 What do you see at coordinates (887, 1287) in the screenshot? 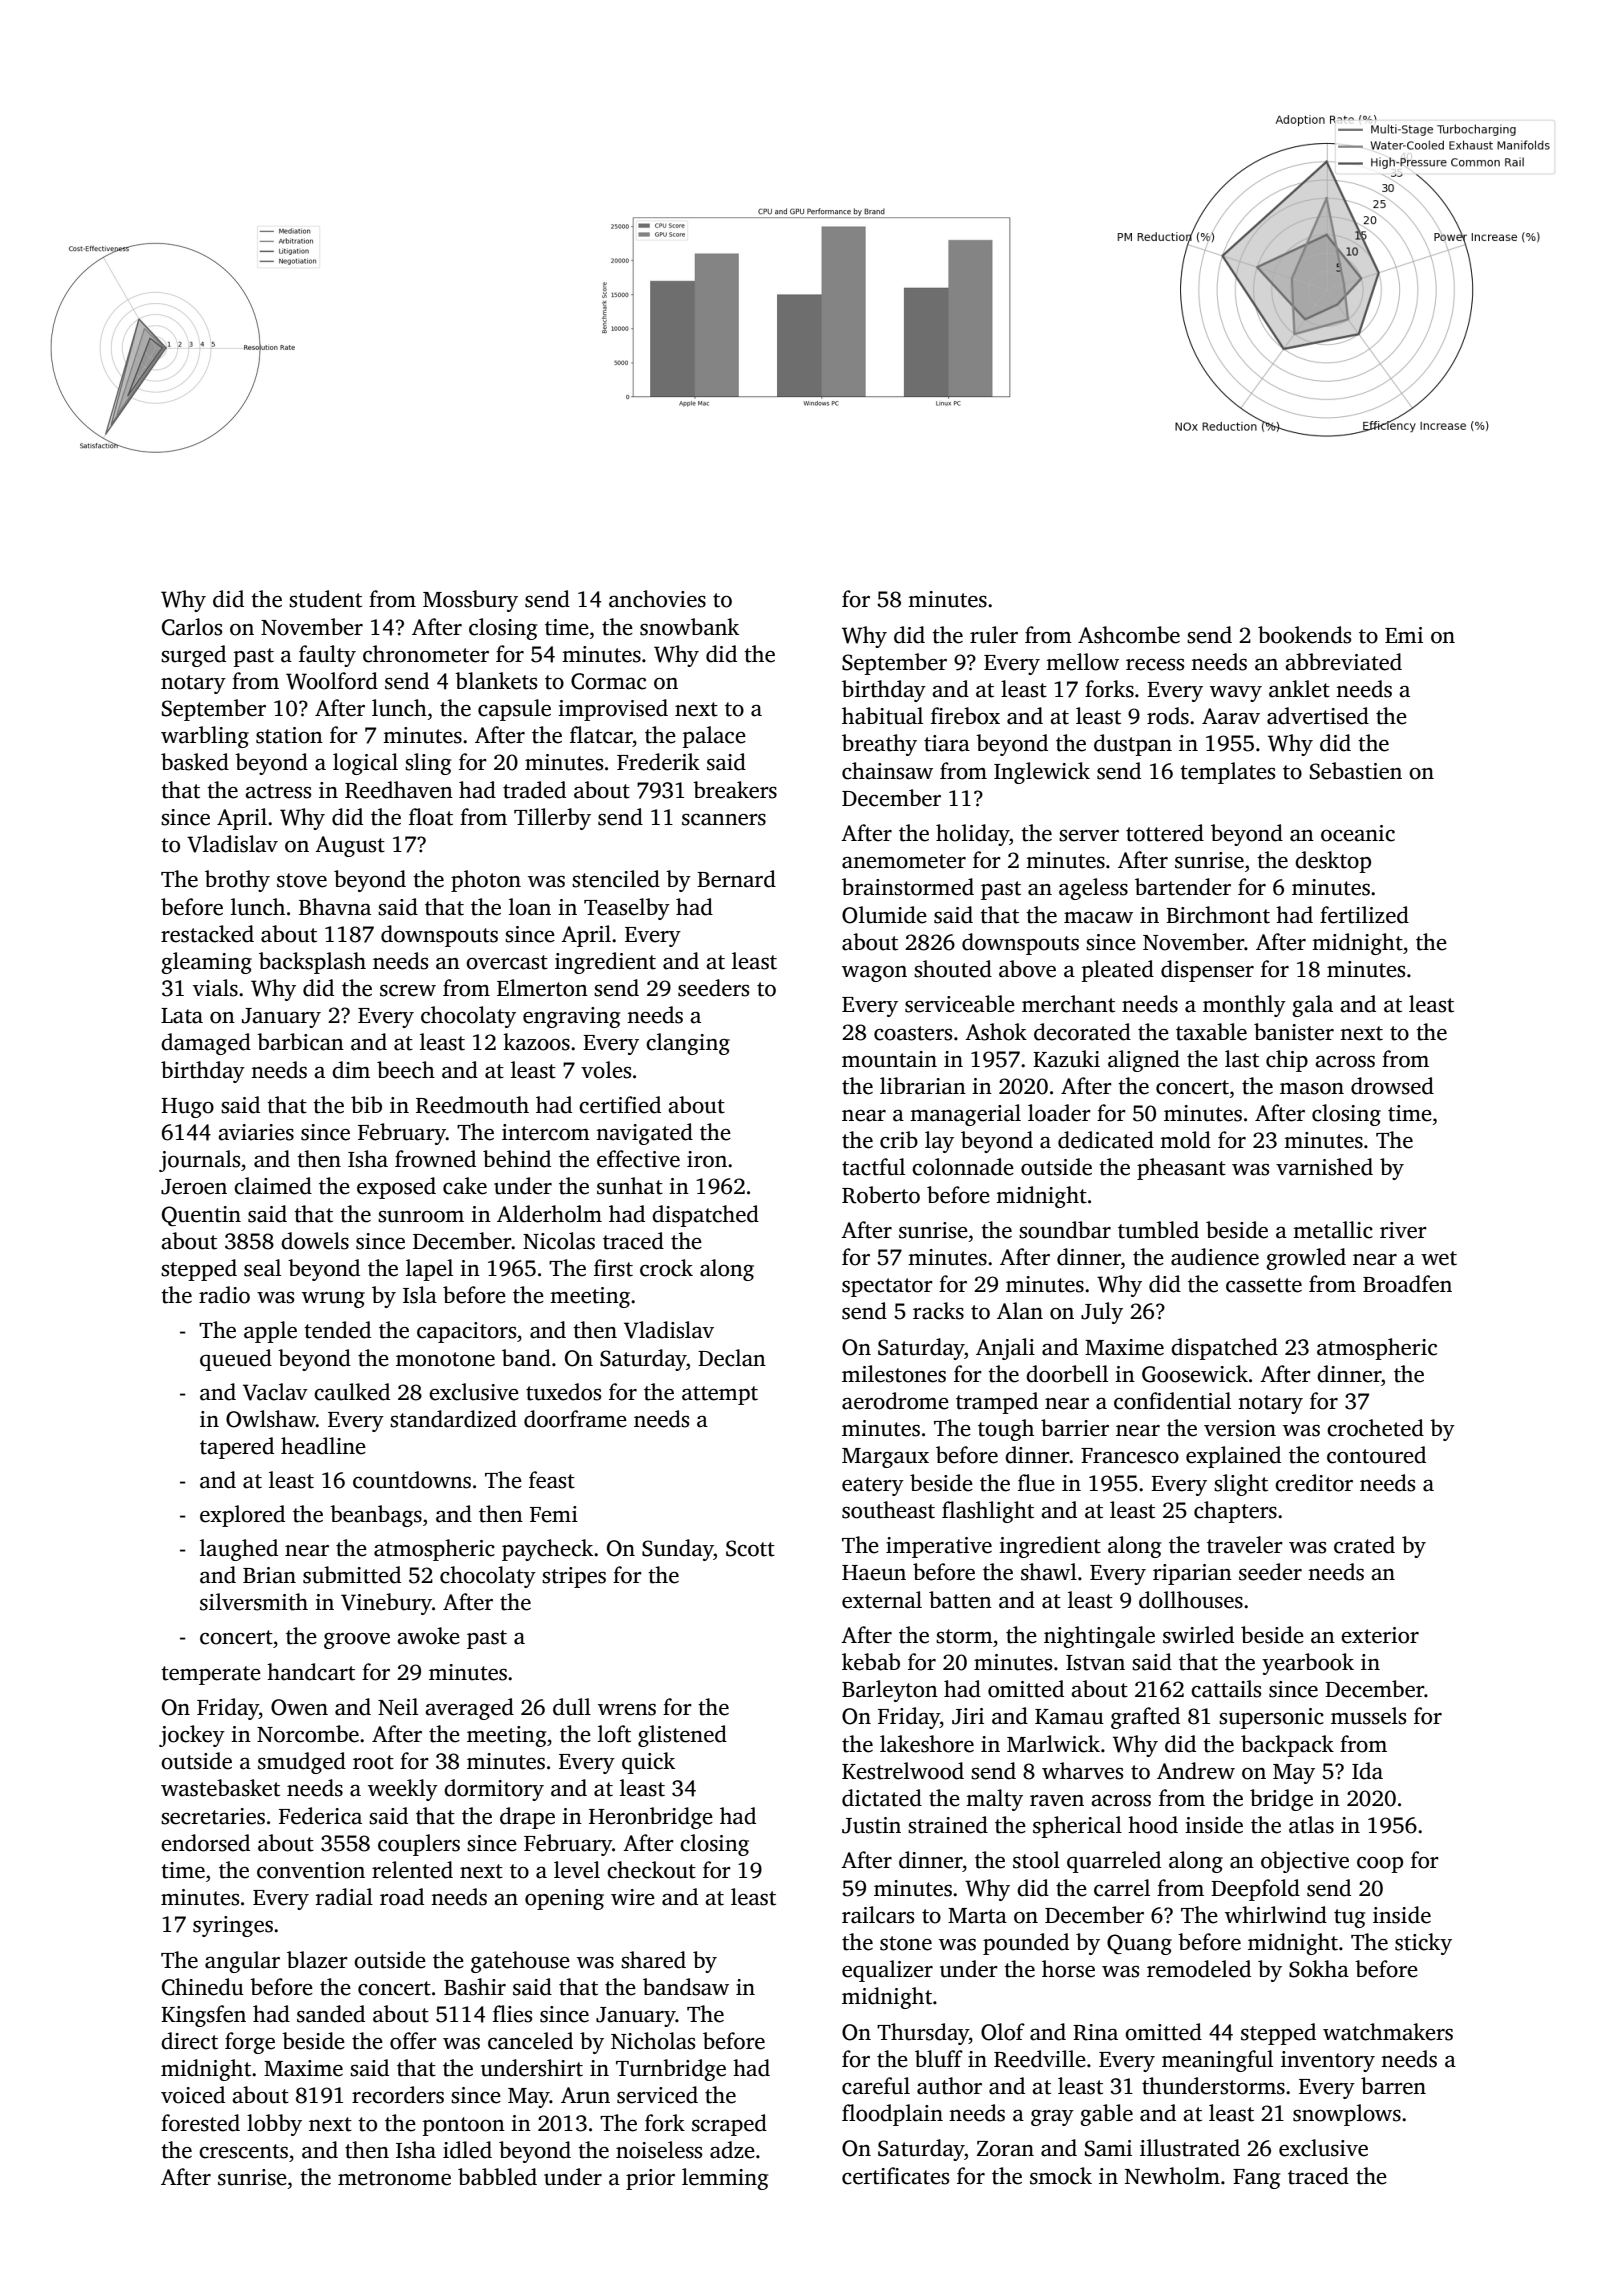
I see `spectator` at bounding box center [887, 1287].
